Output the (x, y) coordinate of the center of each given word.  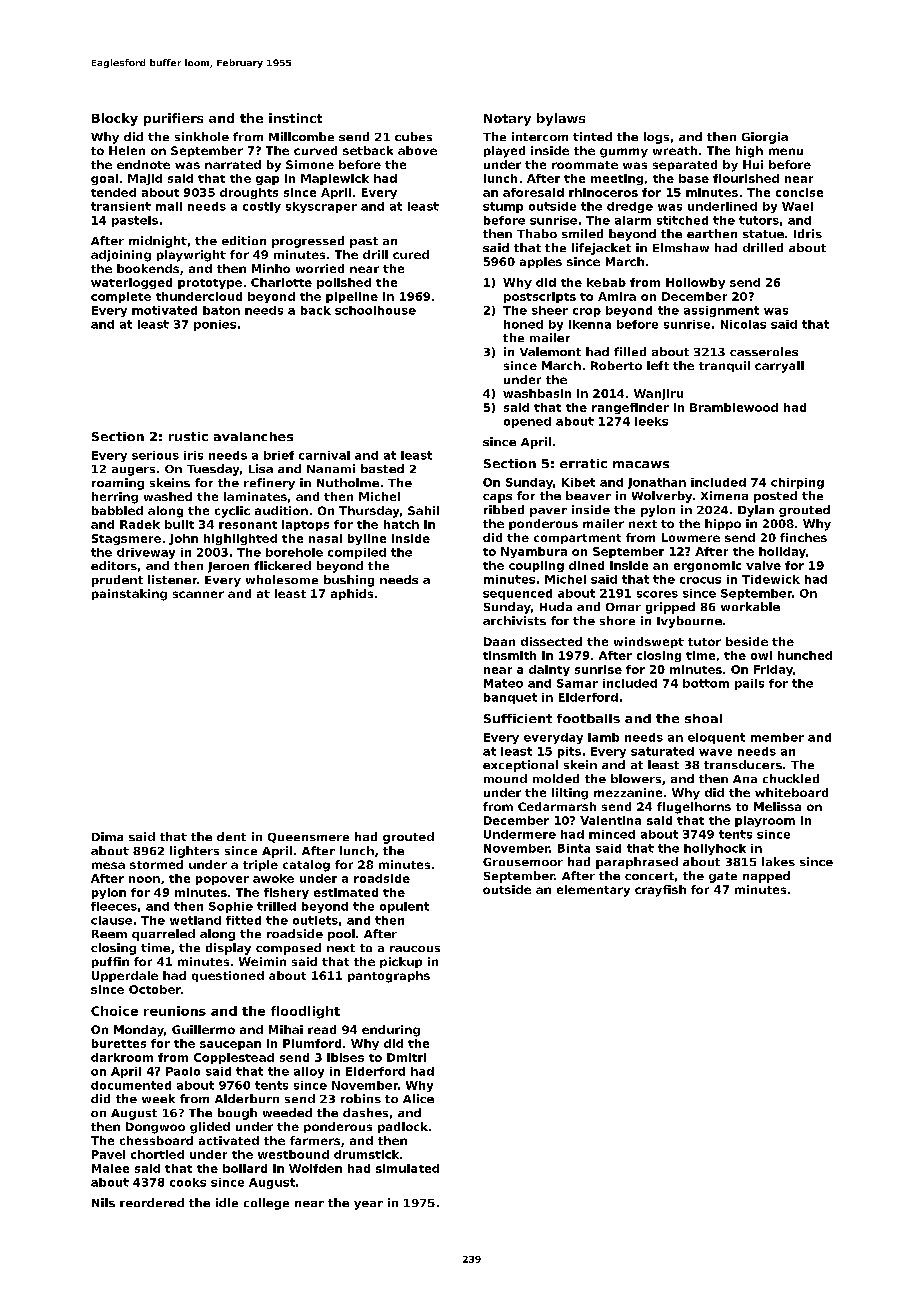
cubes (413, 136)
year (368, 1205)
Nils (103, 1202)
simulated (407, 1168)
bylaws (561, 119)
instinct (295, 118)
